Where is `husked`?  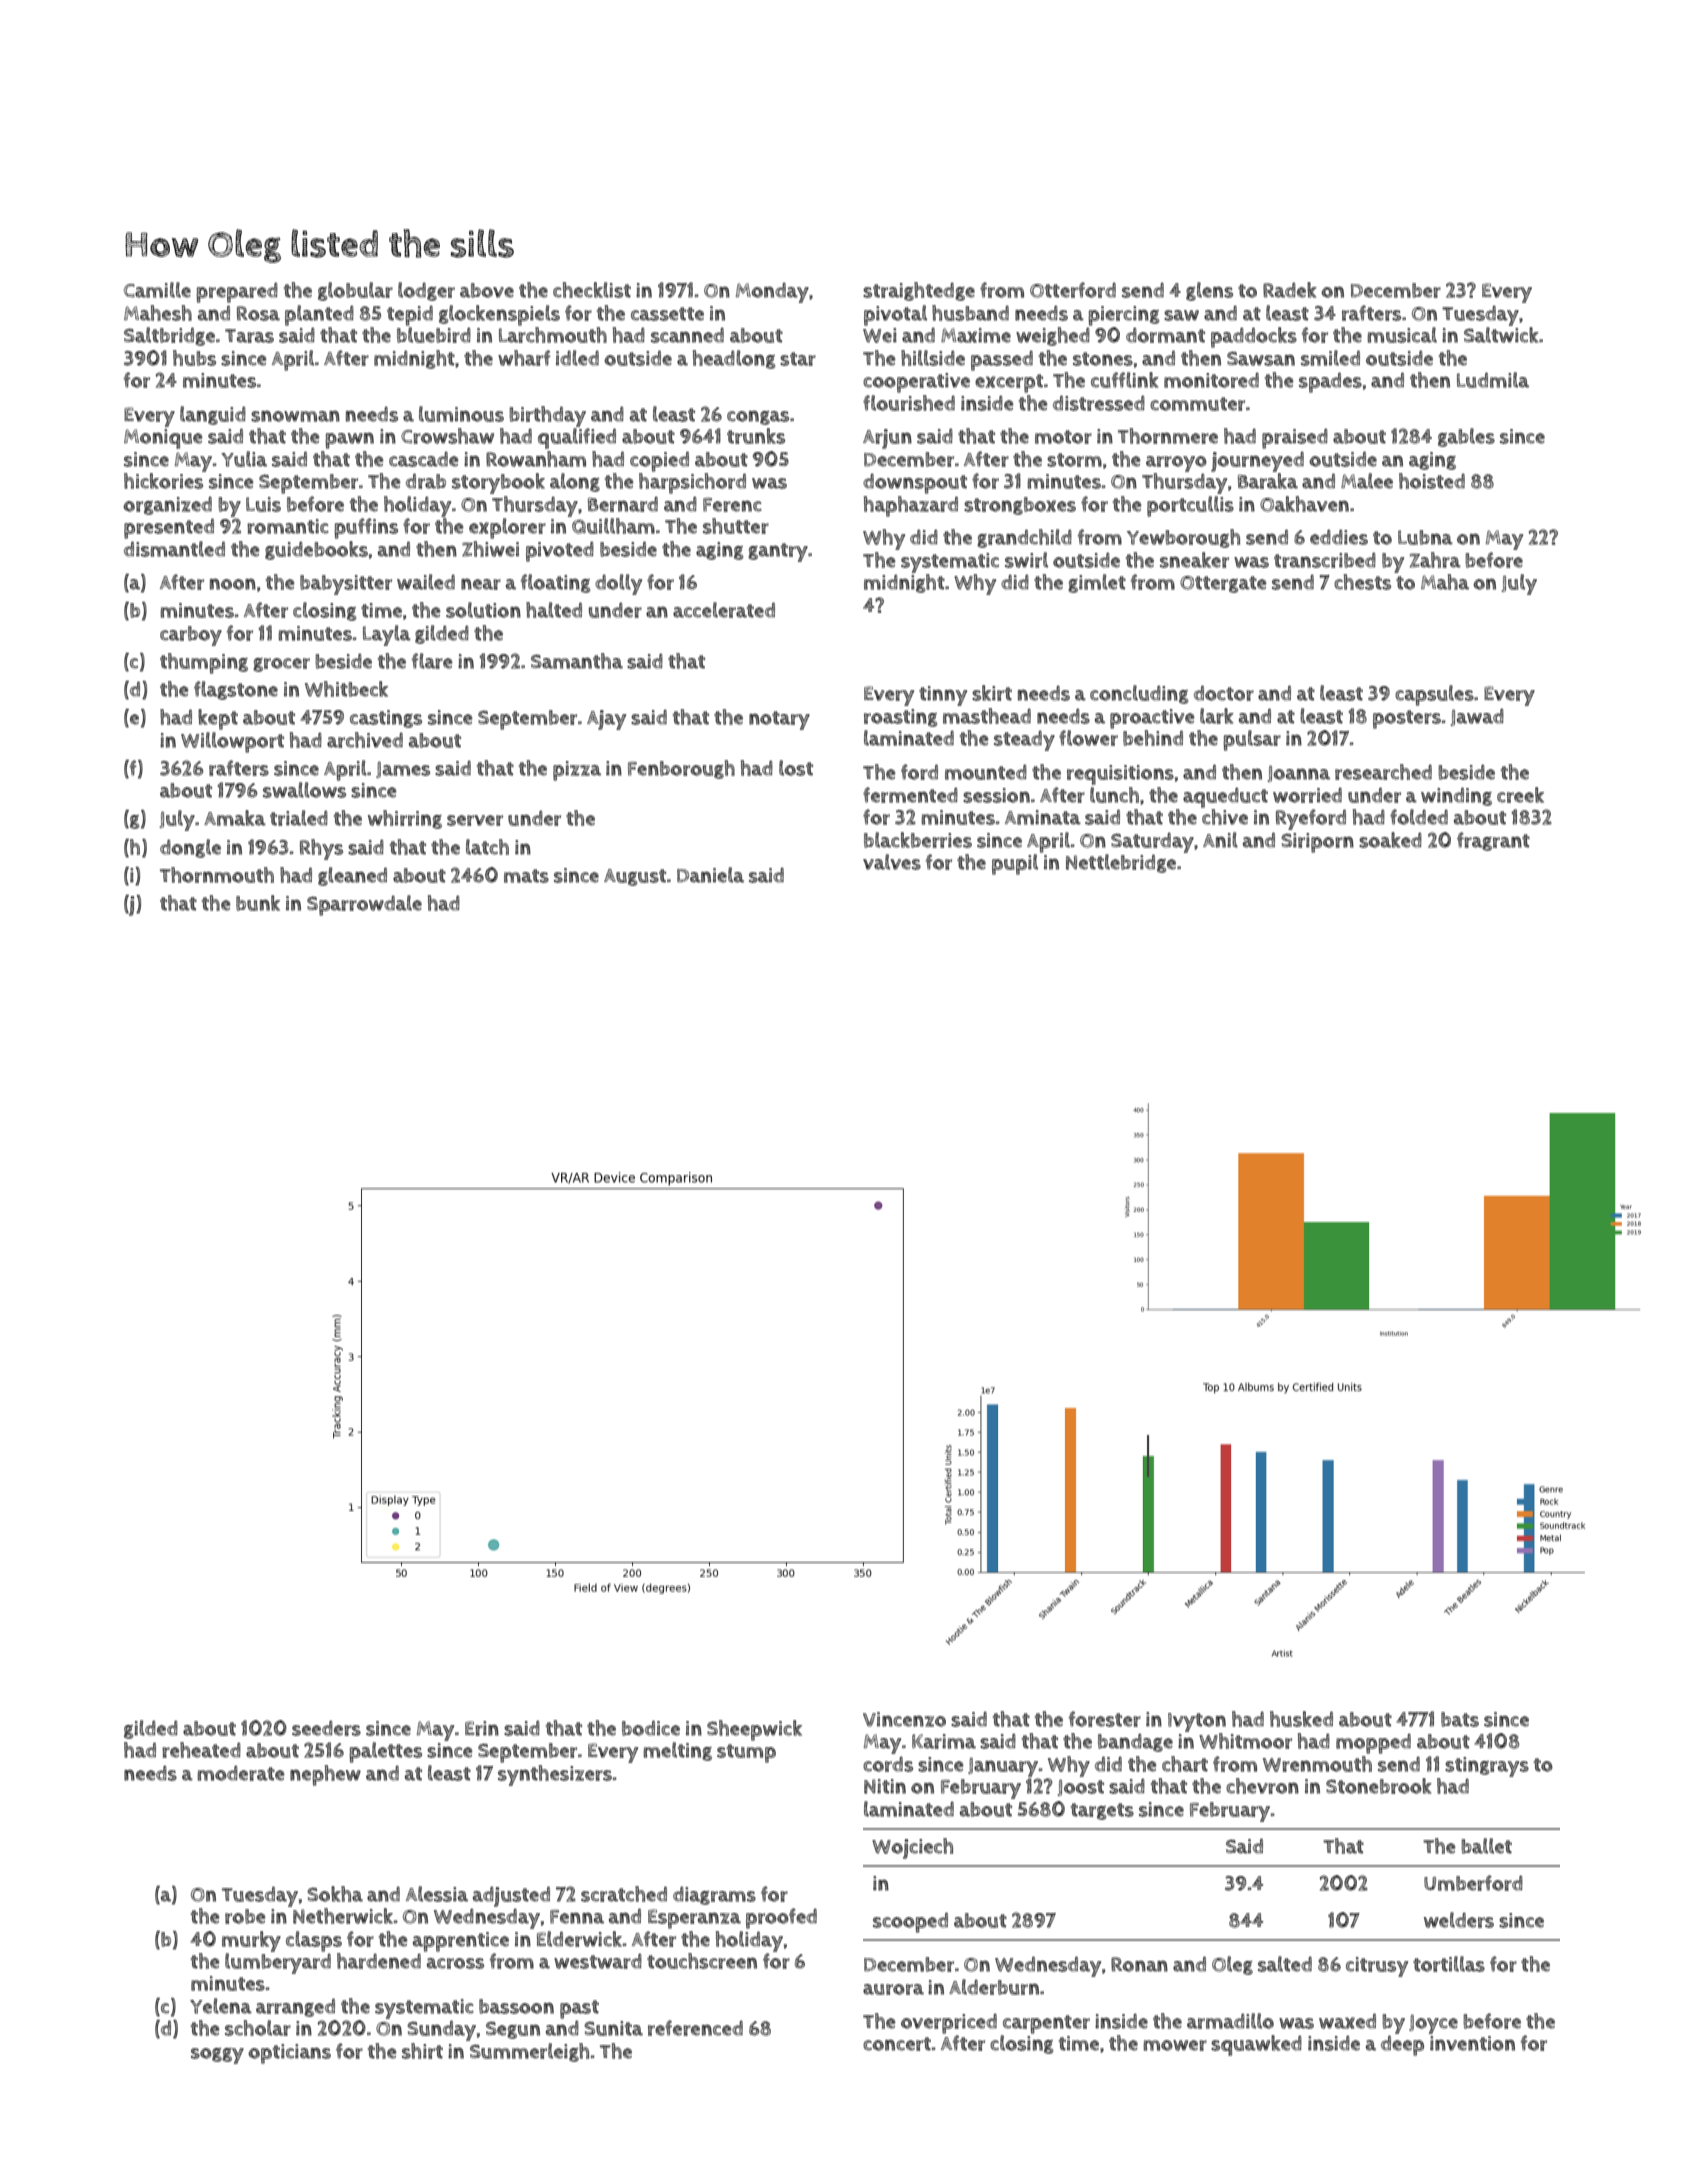 husked is located at coordinates (1301, 1719).
